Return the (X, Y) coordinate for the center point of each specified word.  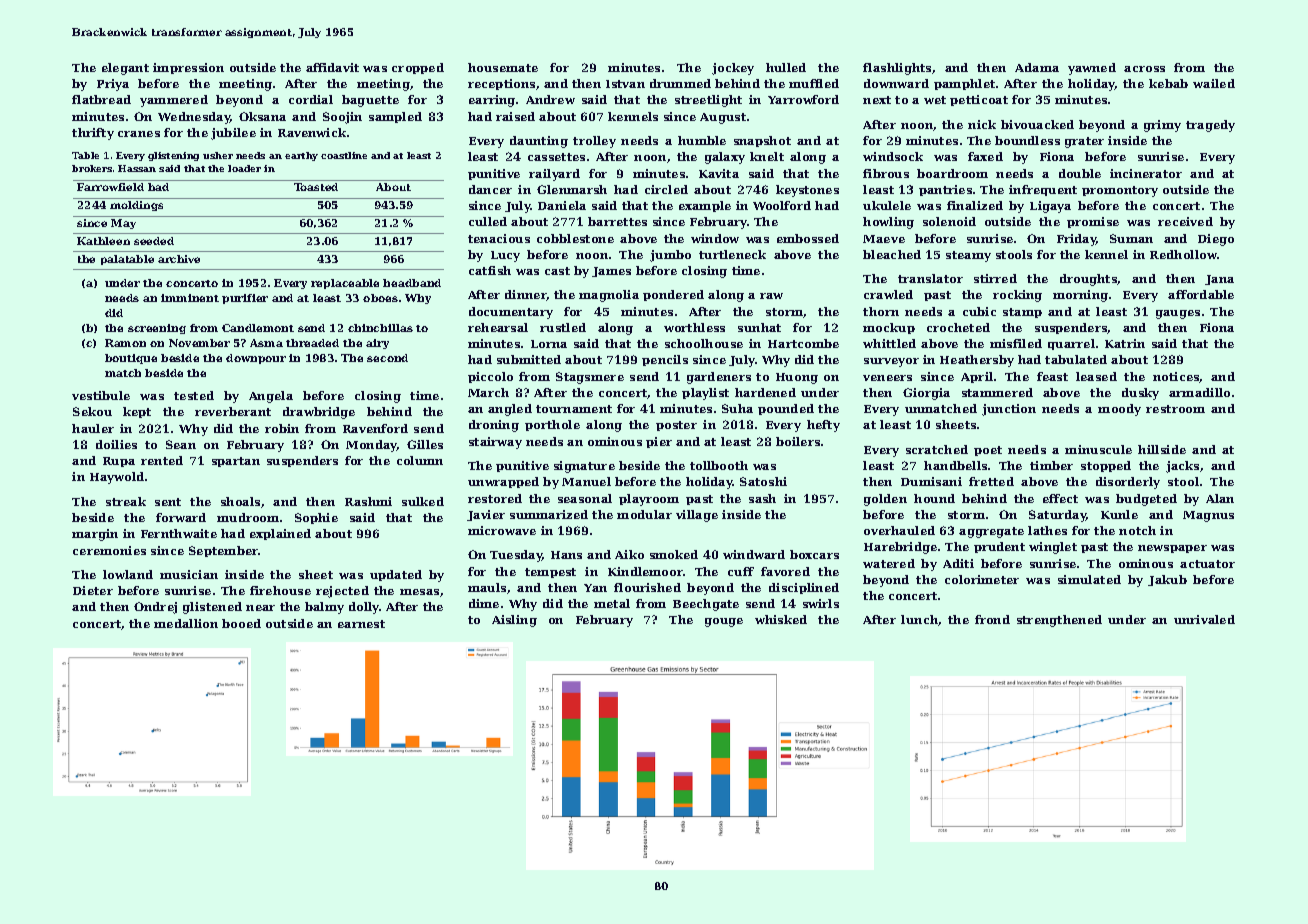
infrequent (1043, 190)
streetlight (708, 101)
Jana (1219, 280)
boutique (131, 359)
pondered (673, 295)
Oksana (262, 116)
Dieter (93, 590)
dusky (1140, 394)
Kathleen (103, 241)
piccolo (490, 377)
